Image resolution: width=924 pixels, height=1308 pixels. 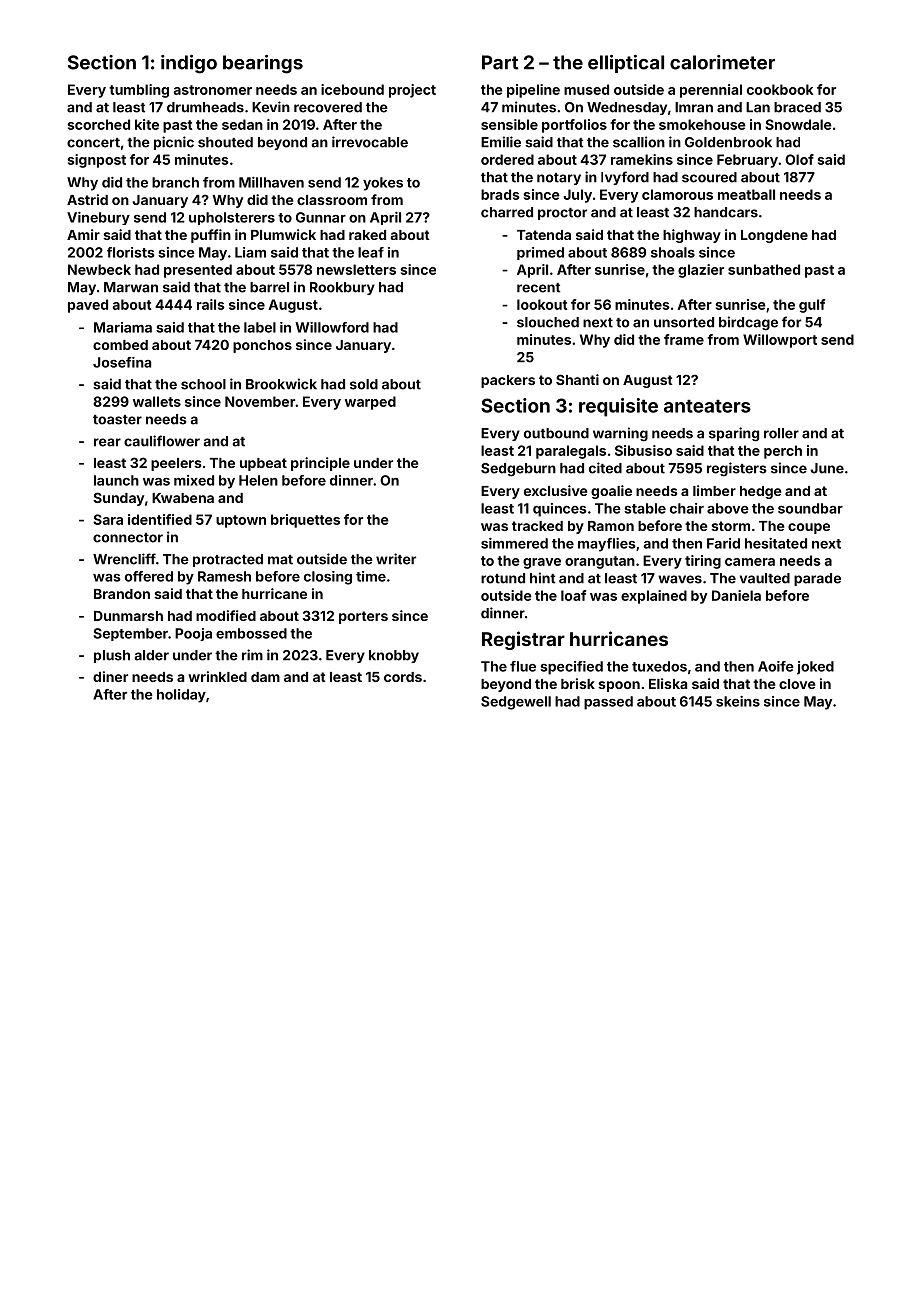 What do you see at coordinates (556, 490) in the image?
I see `exclusive` at bounding box center [556, 490].
